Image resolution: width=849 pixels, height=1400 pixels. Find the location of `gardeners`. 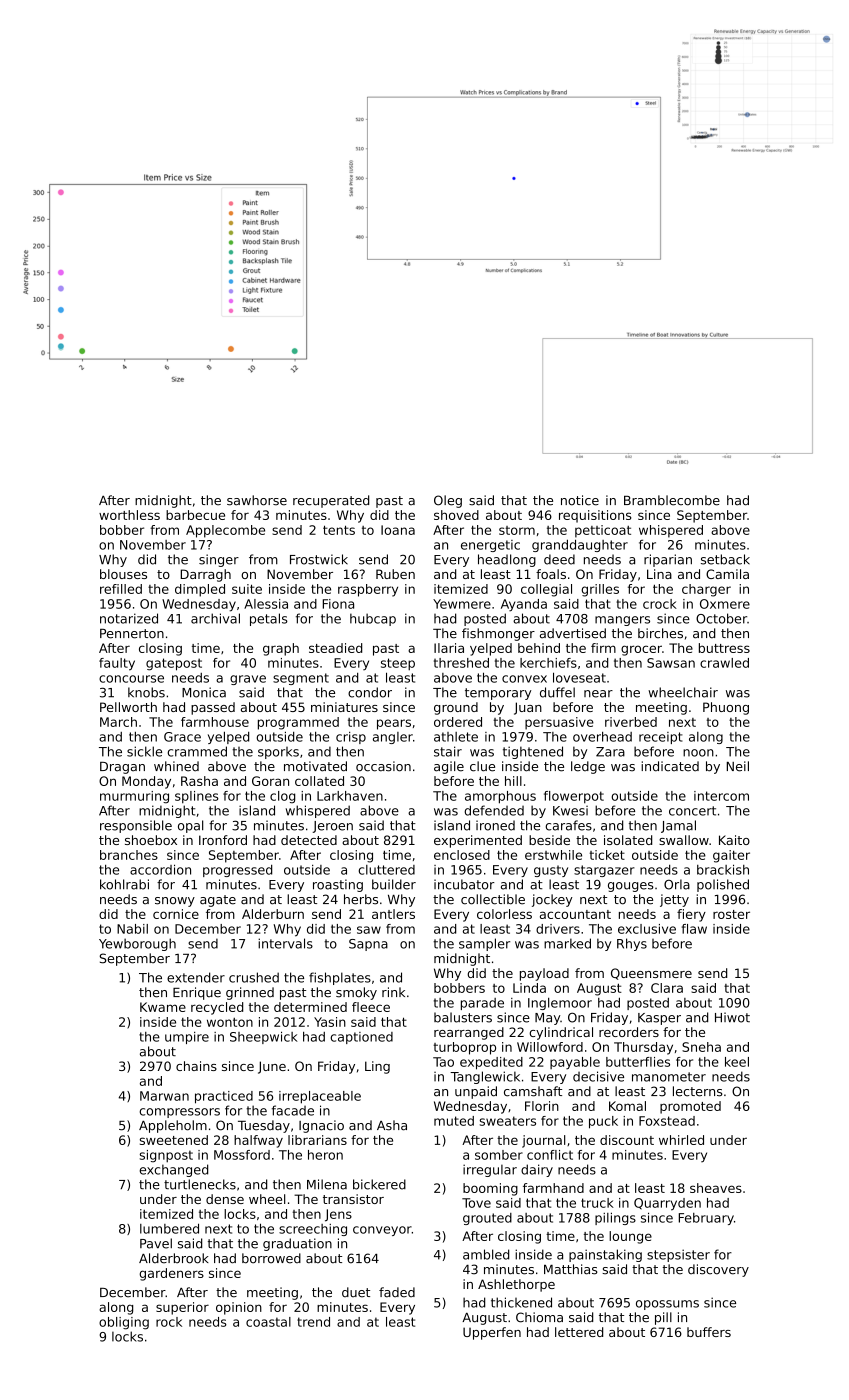

gardeners is located at coordinates (171, 1274).
